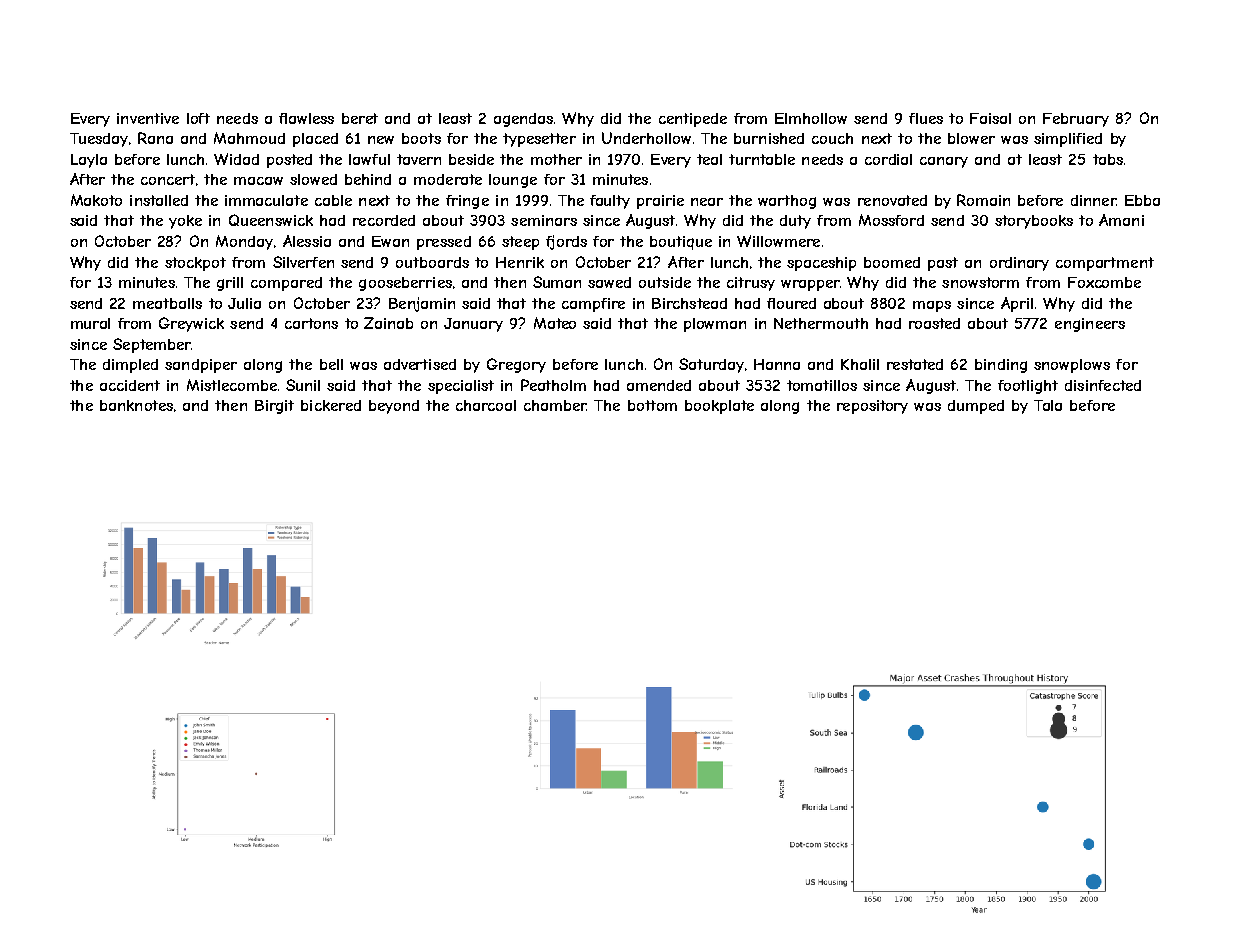 The height and width of the page is (952, 1233). Describe the element at coordinates (891, 220) in the page. I see `Mossford` at that location.
